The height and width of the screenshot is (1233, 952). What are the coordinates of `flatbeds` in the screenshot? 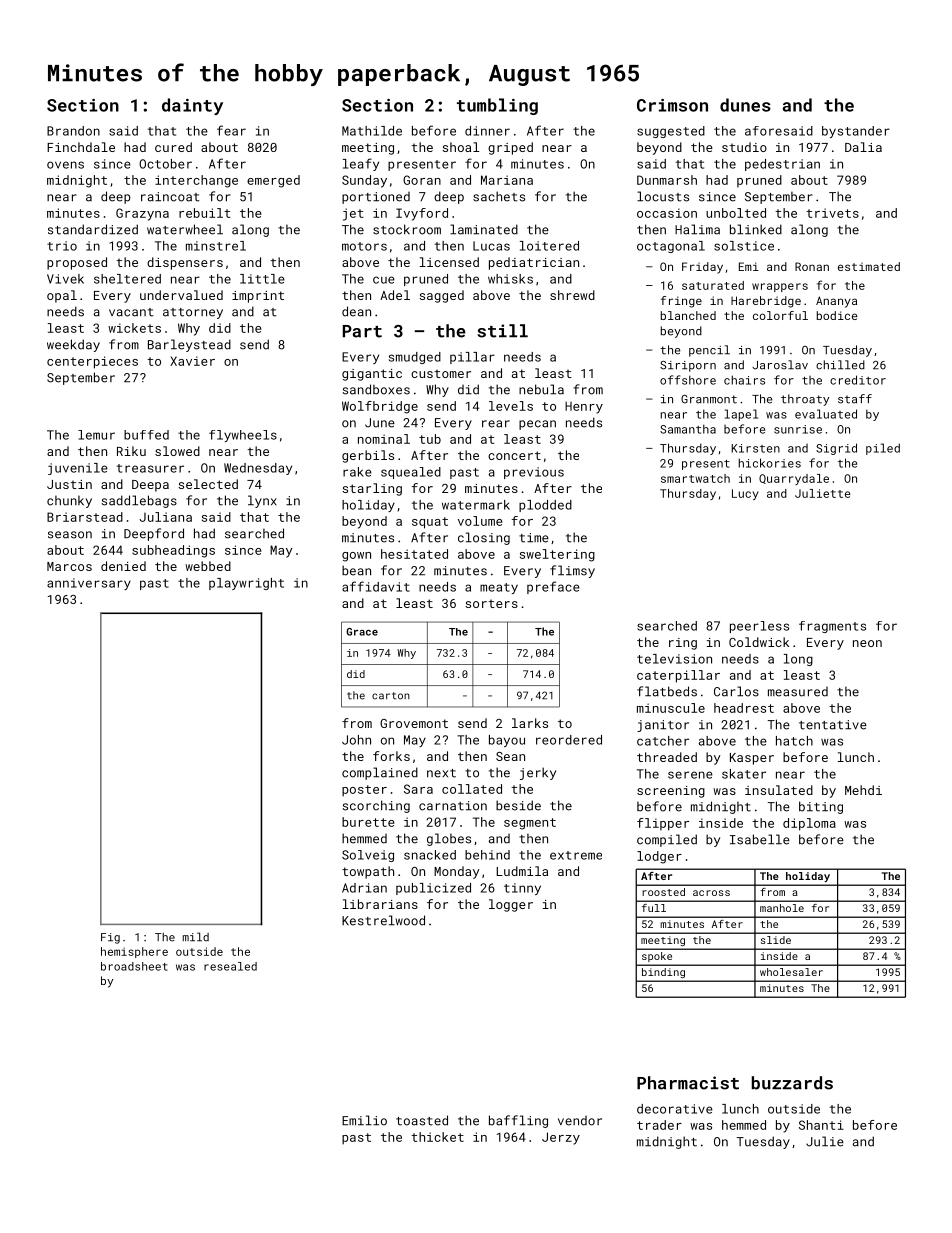 It's located at (667, 691).
